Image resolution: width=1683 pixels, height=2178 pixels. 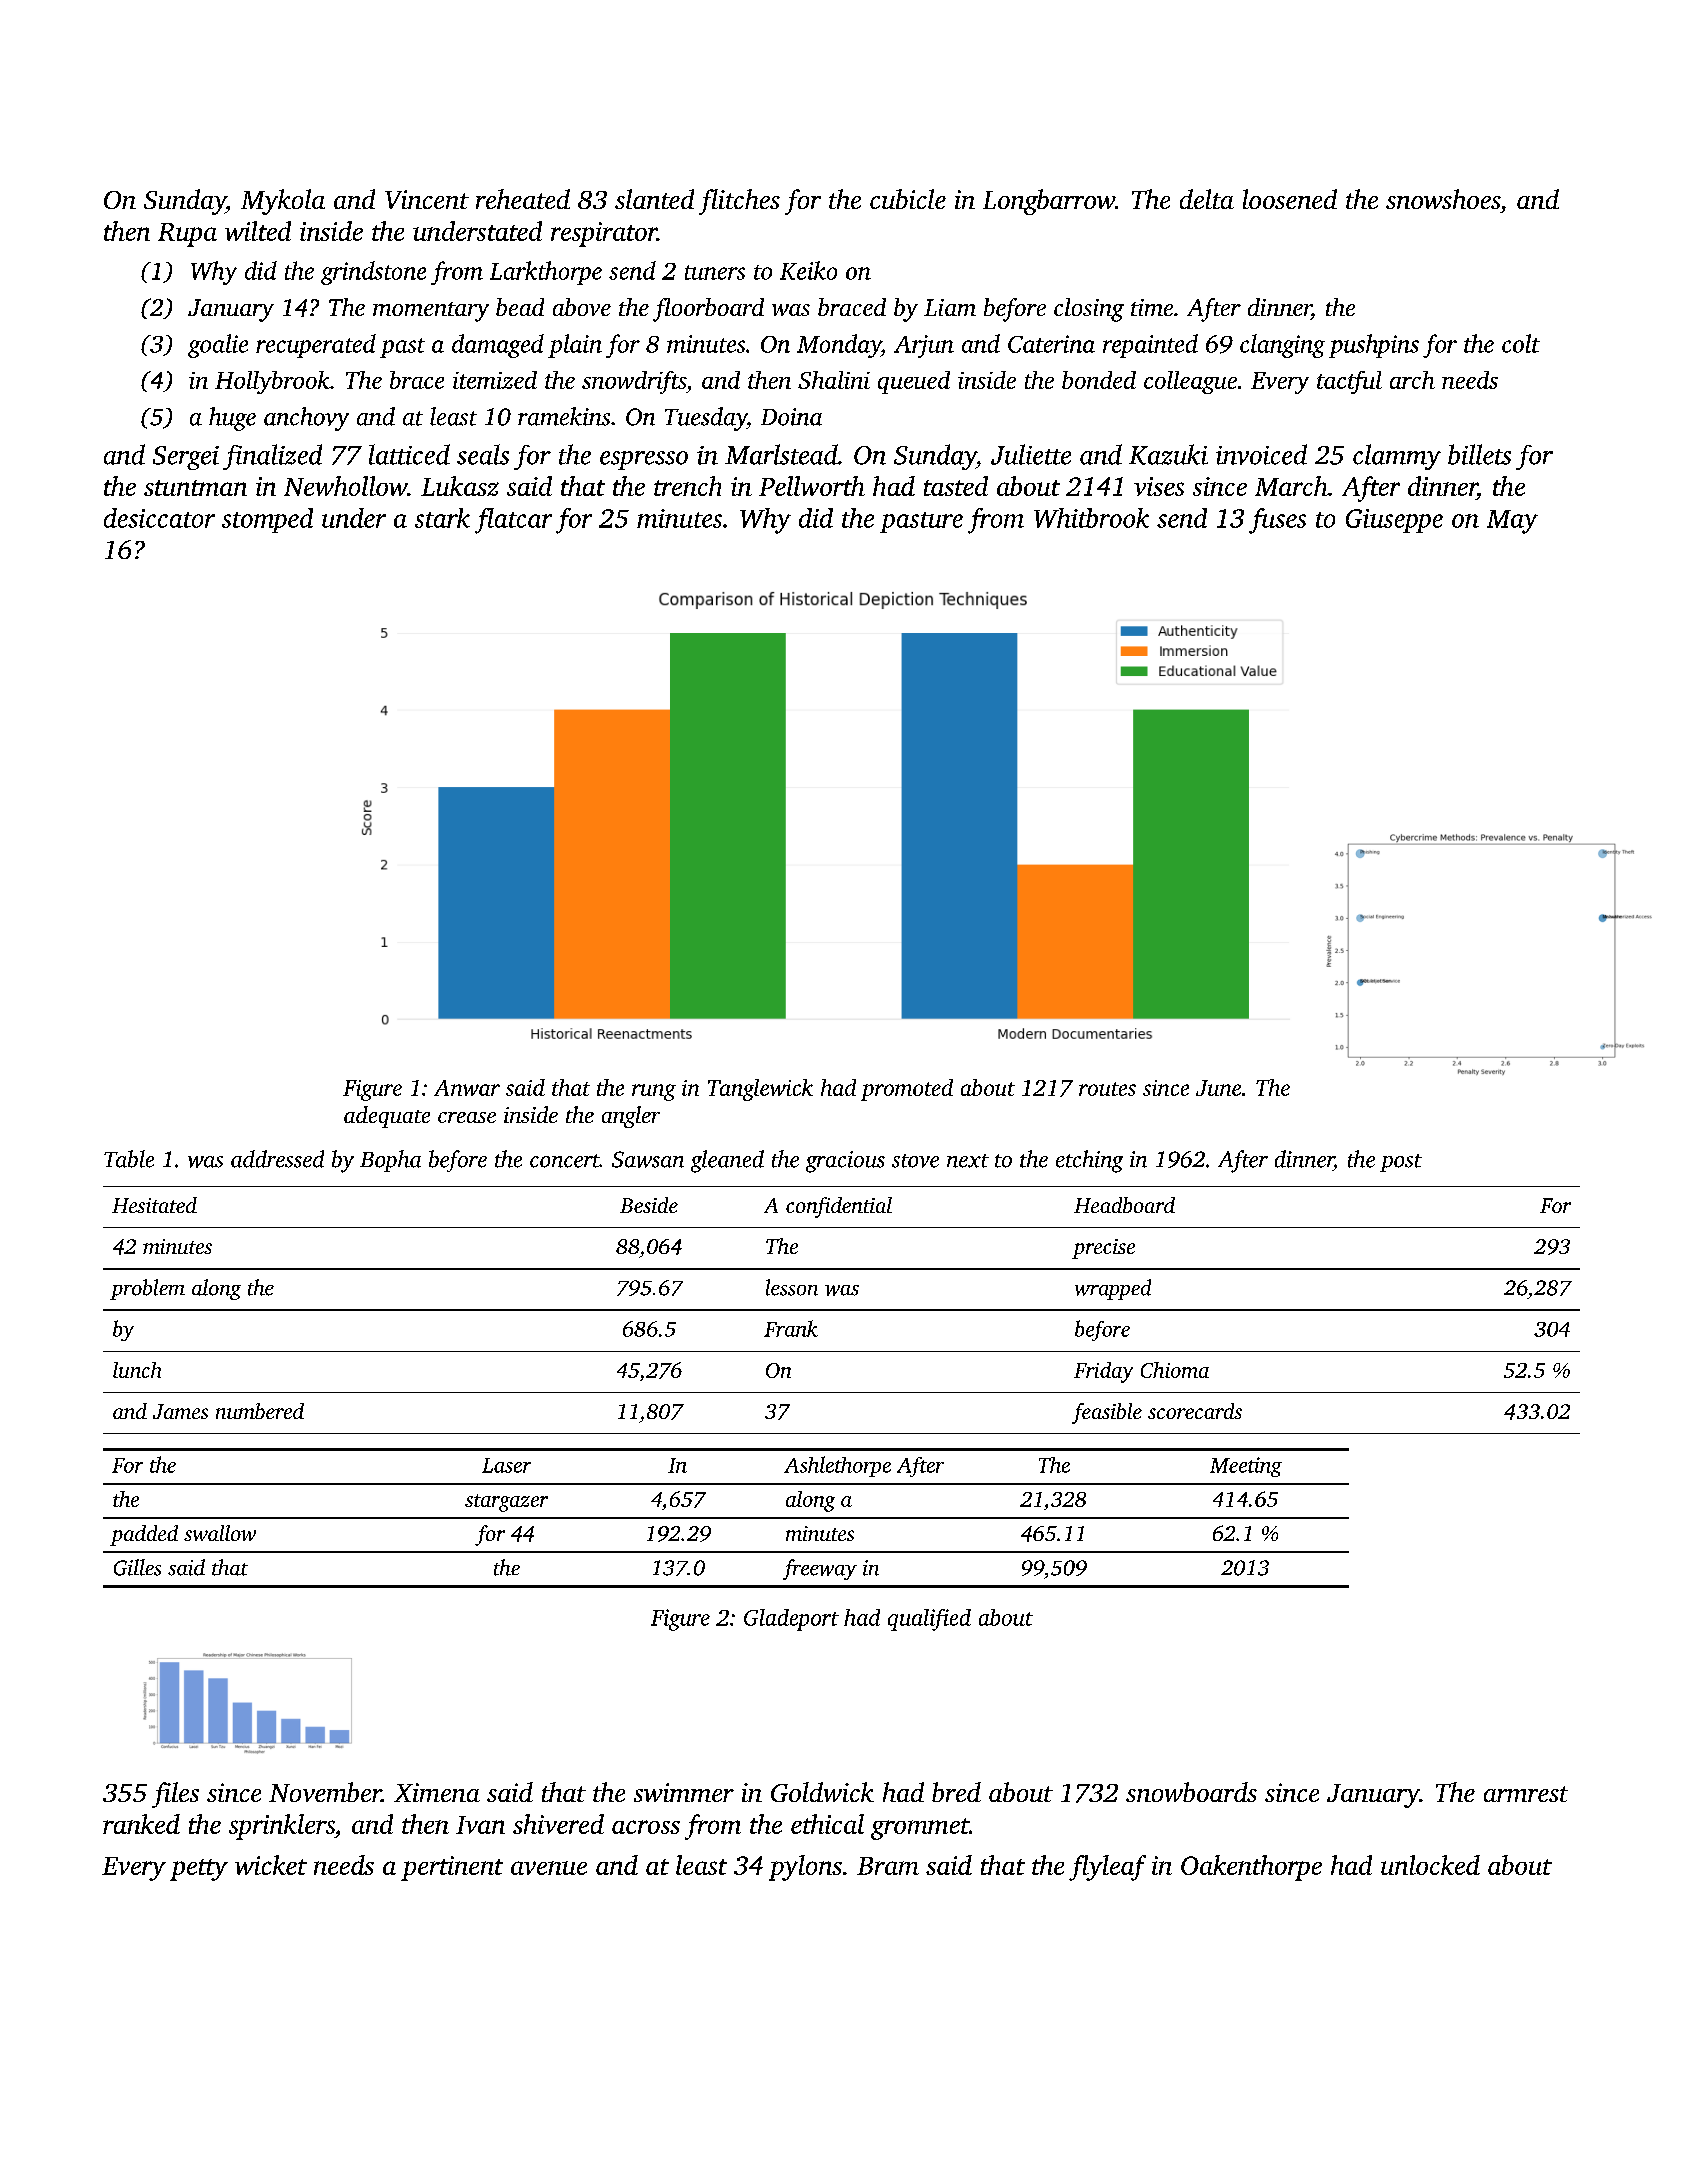 I want to click on wrapped, so click(x=1113, y=1289).
